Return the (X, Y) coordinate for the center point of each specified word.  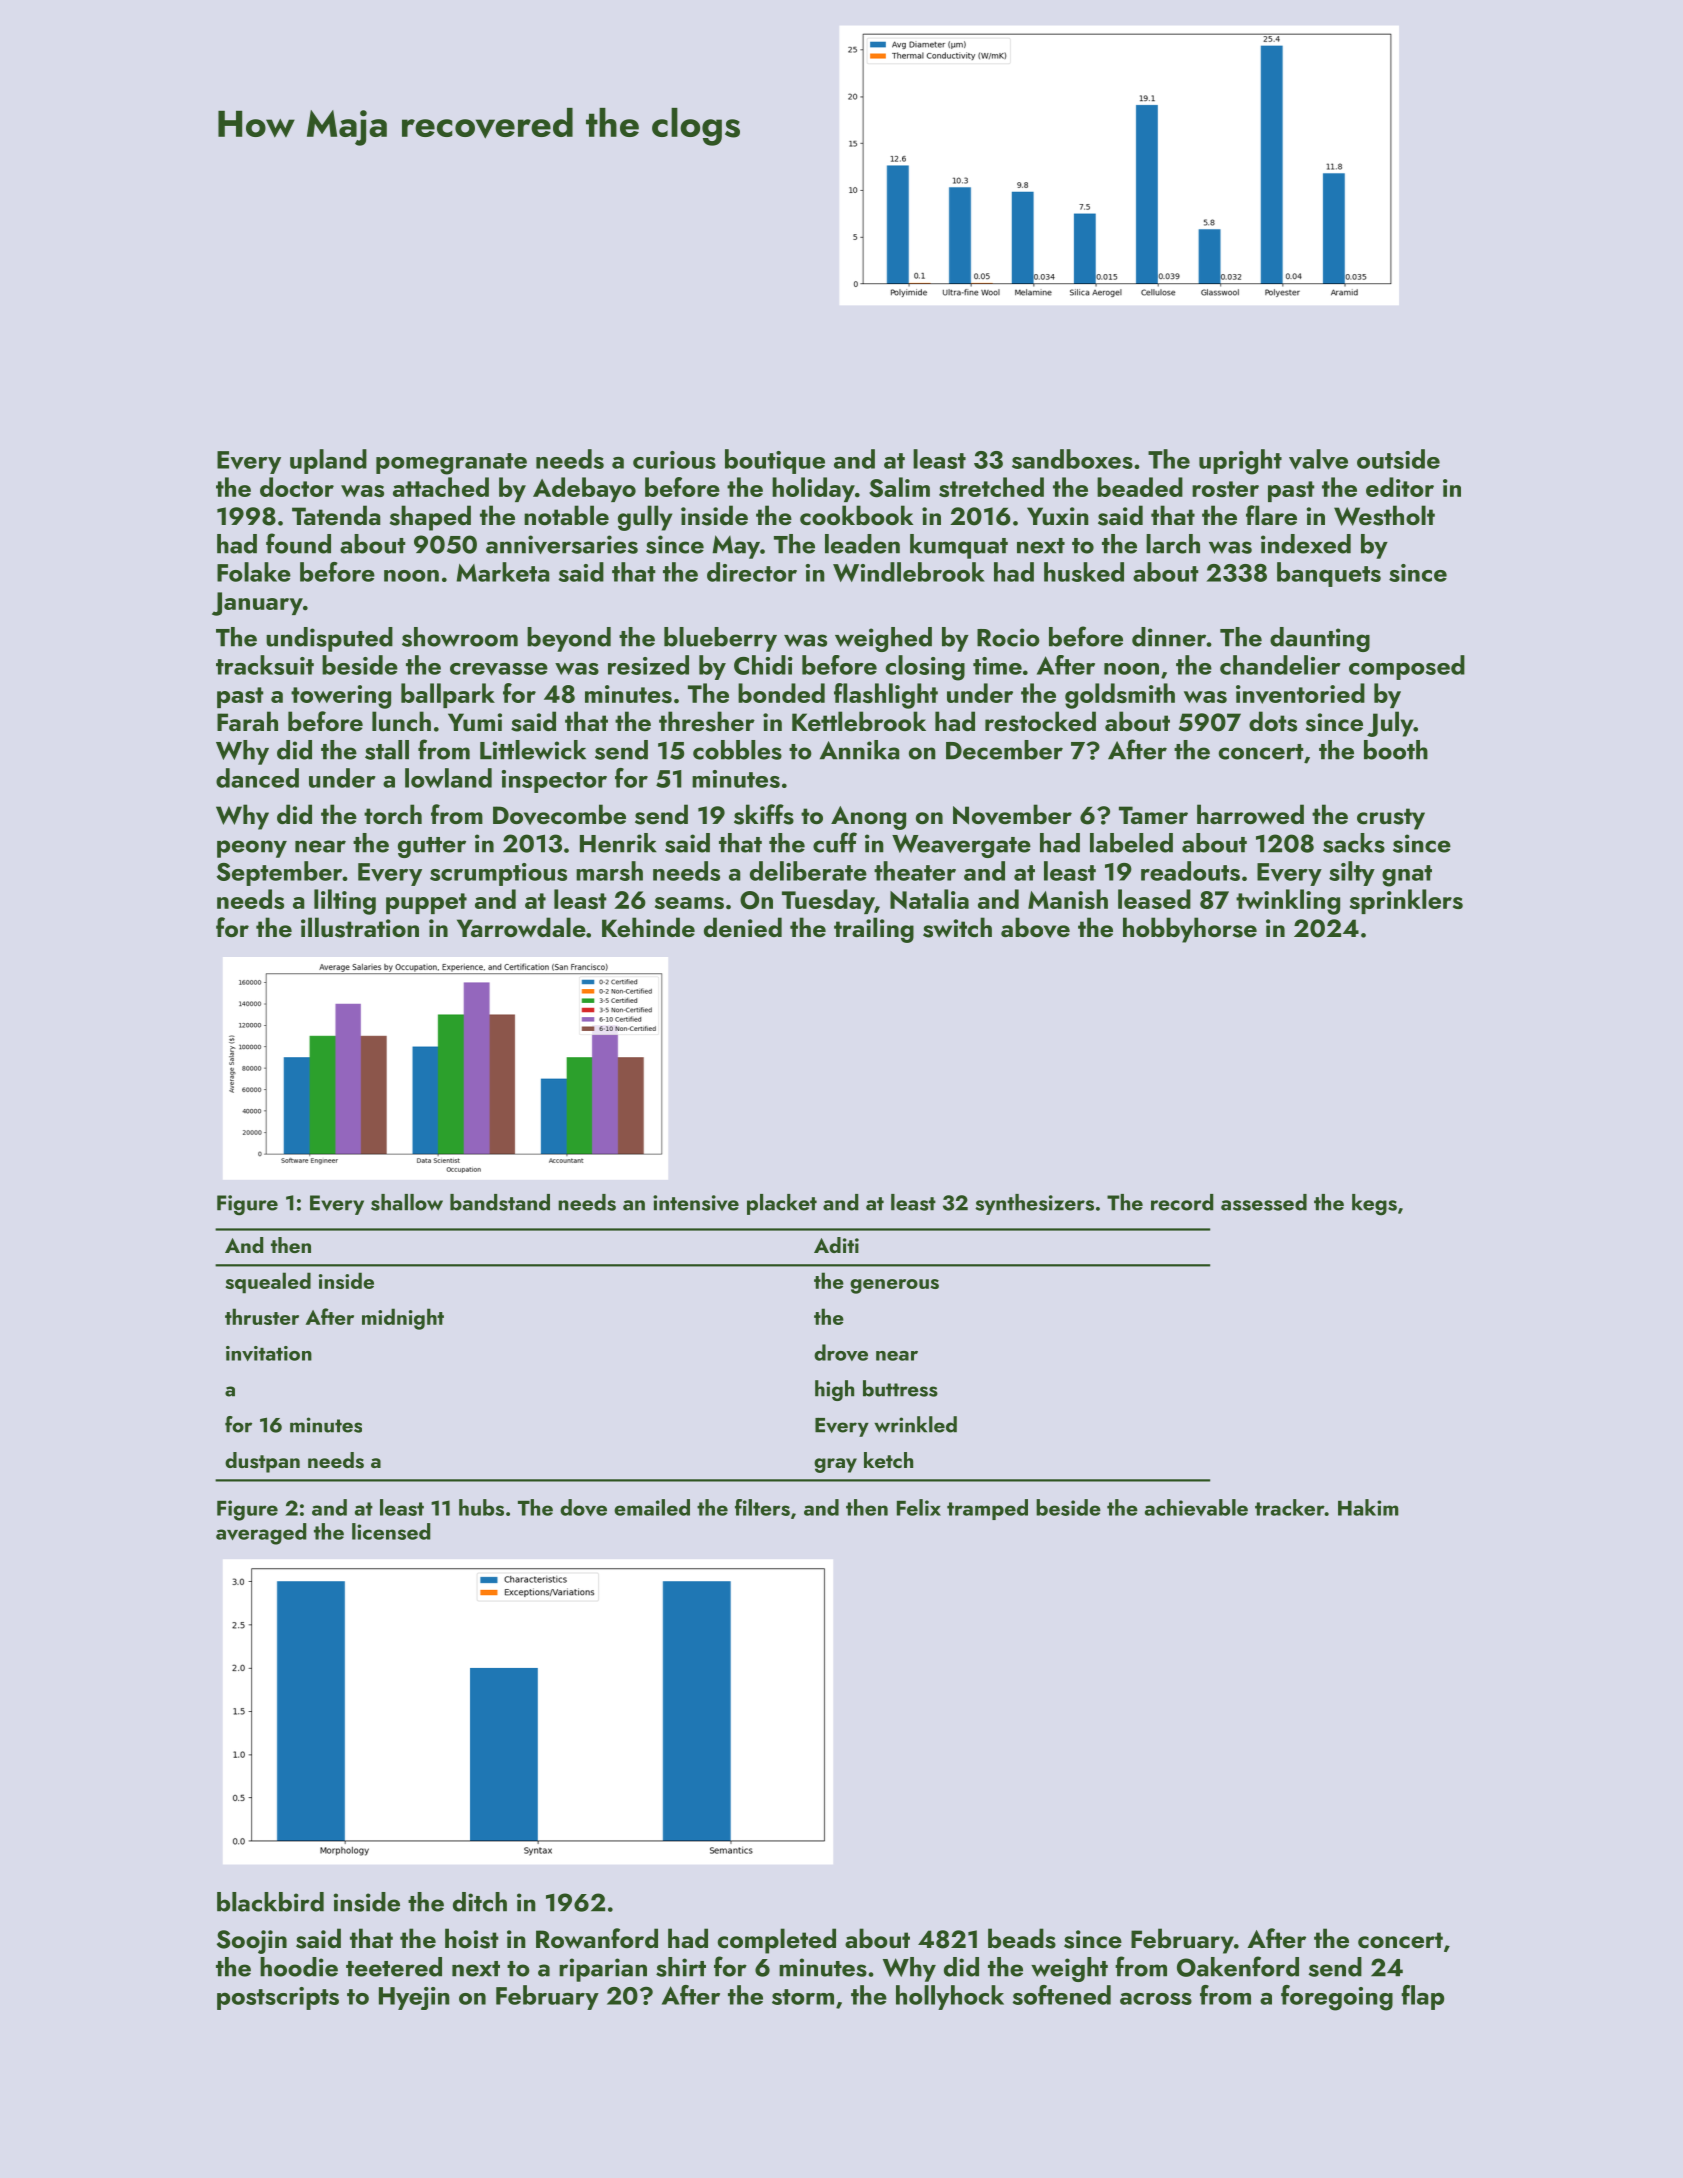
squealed (268, 1283)
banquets (1329, 574)
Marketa (503, 572)
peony (252, 849)
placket (782, 1204)
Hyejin (414, 1998)
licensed (391, 1531)
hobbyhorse (1190, 930)
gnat (1407, 876)
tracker (1290, 1507)
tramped (987, 1509)
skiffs (764, 814)
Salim (899, 487)
